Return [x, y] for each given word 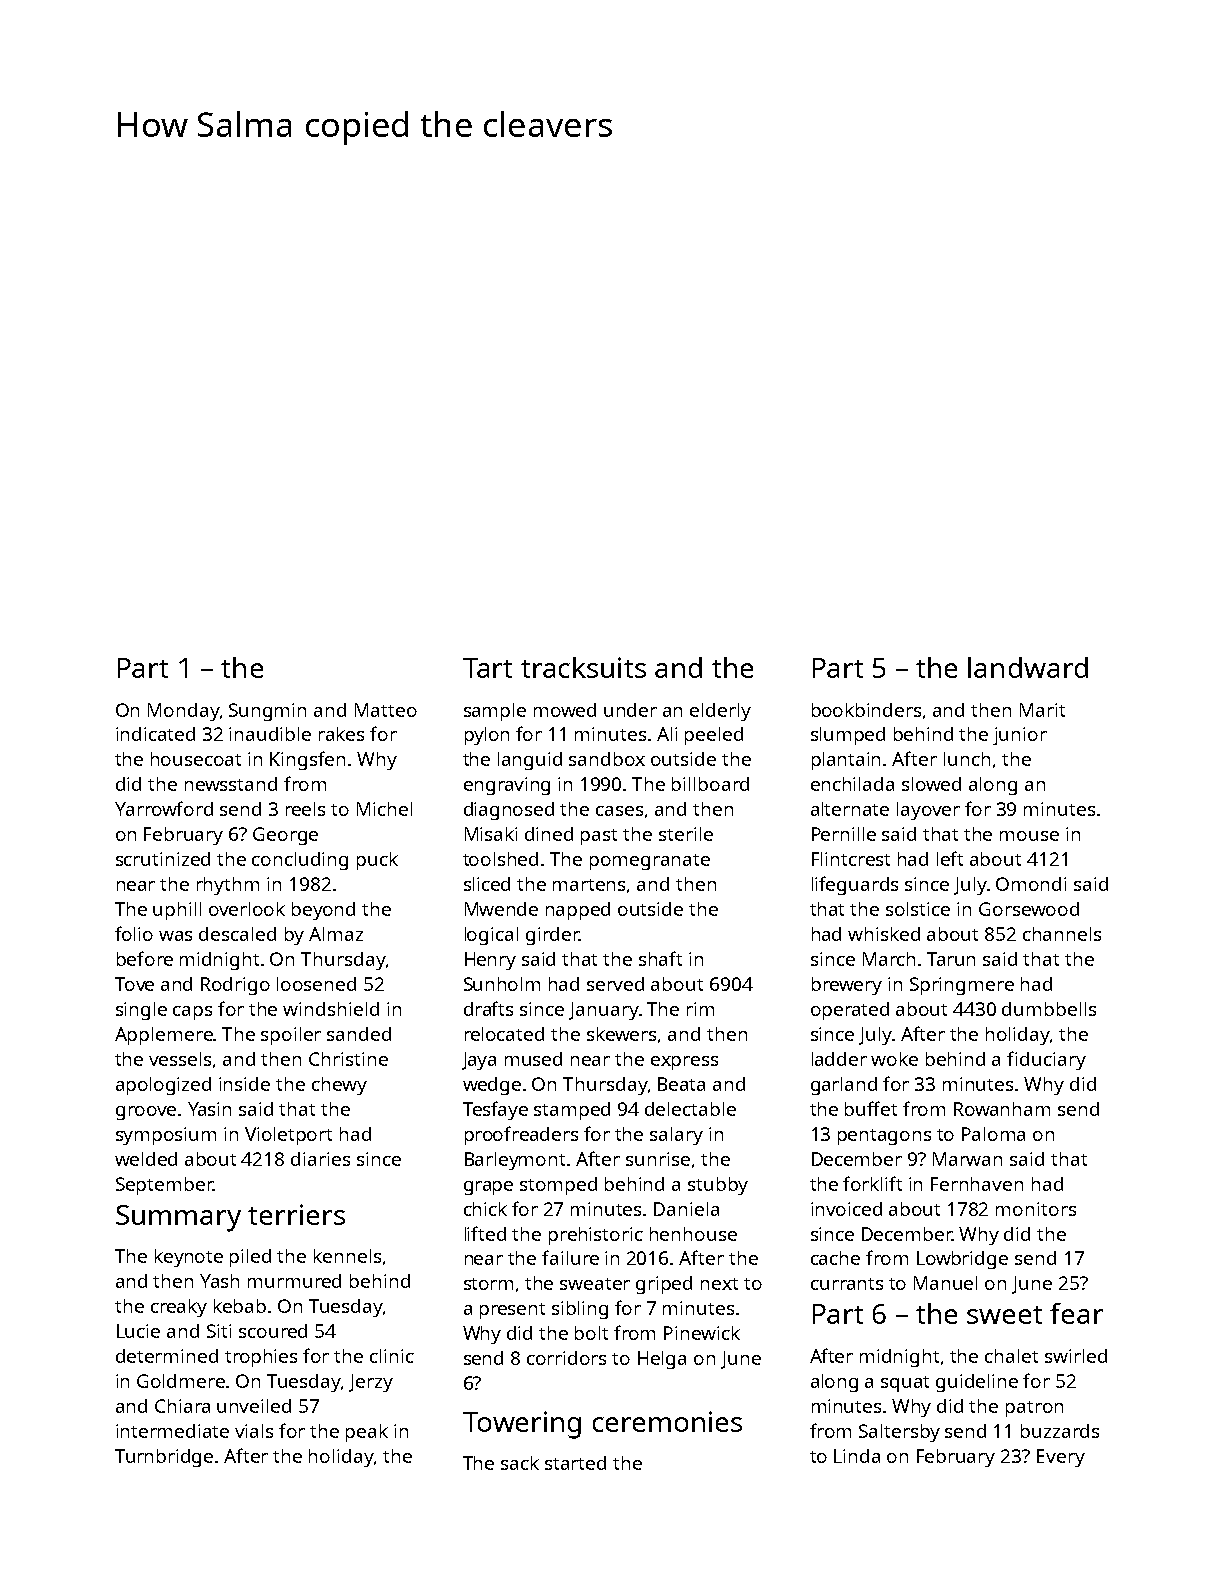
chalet [1011, 1356]
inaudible [270, 734]
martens [589, 885]
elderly [720, 712]
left [950, 858]
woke [894, 1059]
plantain [846, 761]
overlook [247, 909]
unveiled [254, 1406]
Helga [662, 1360]
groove [146, 1113]
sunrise [658, 1159]
